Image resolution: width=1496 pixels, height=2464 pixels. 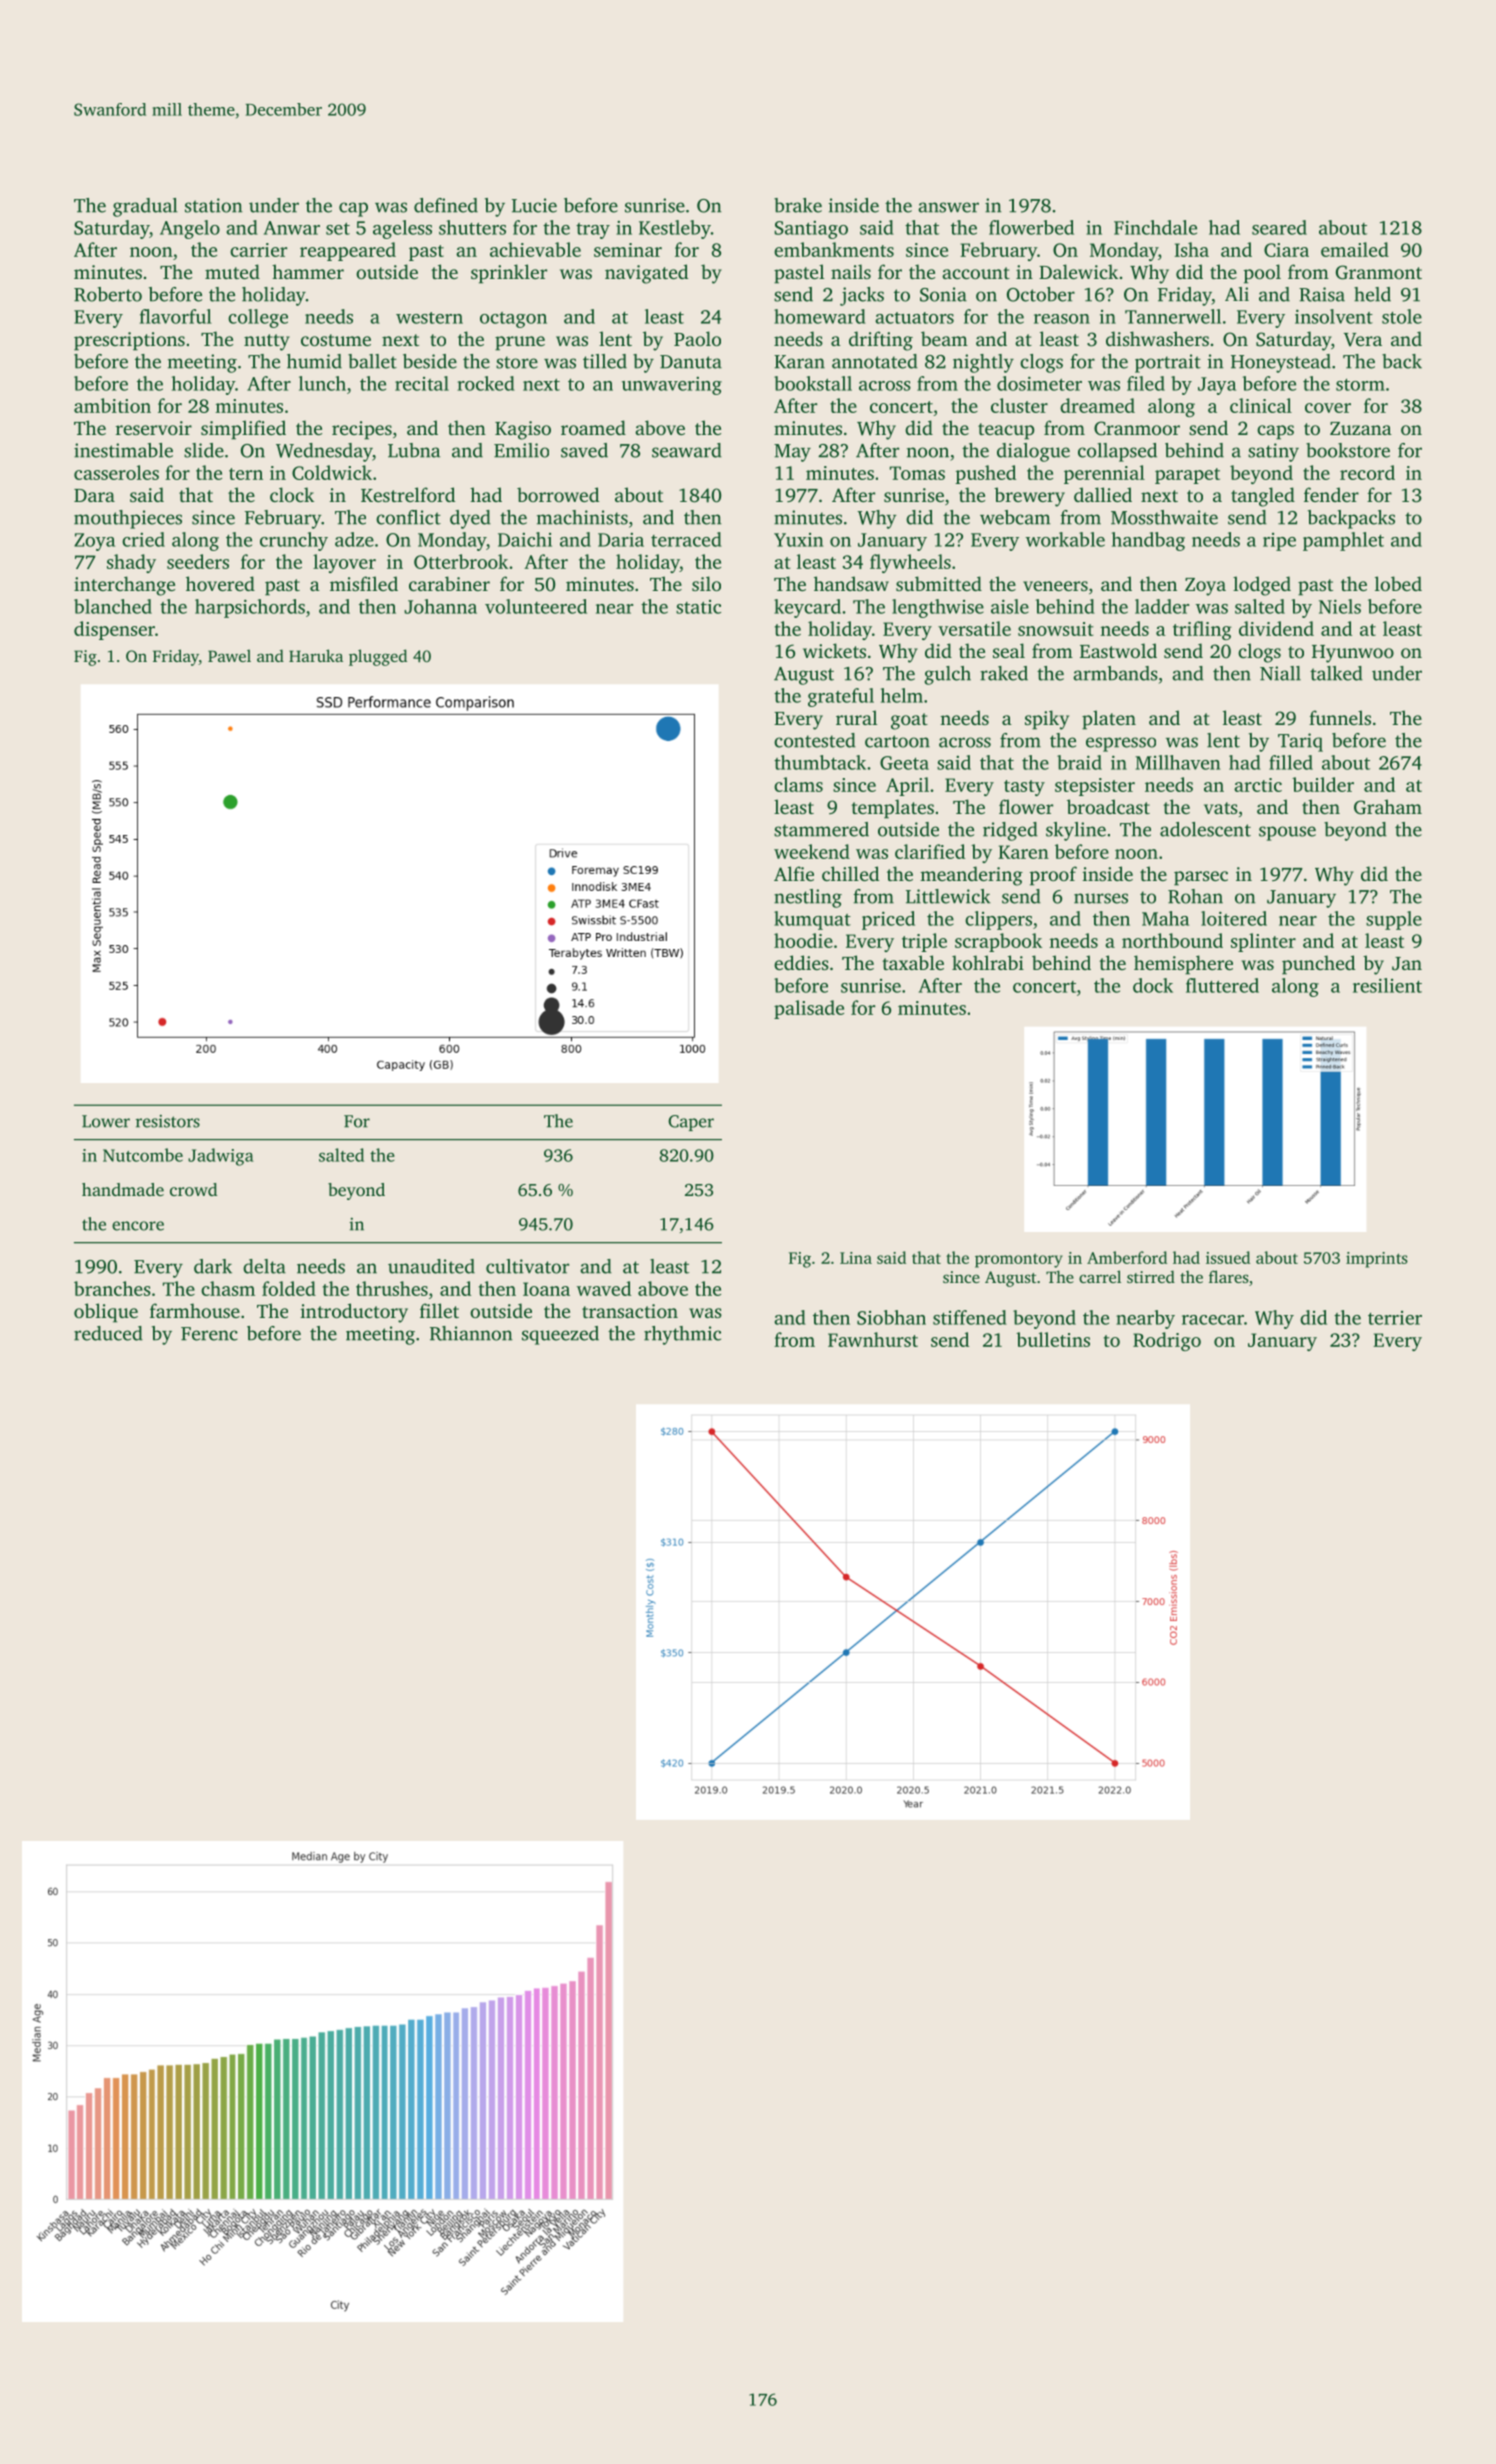 What do you see at coordinates (1343, 541) in the page?
I see `pamphlet` at bounding box center [1343, 541].
